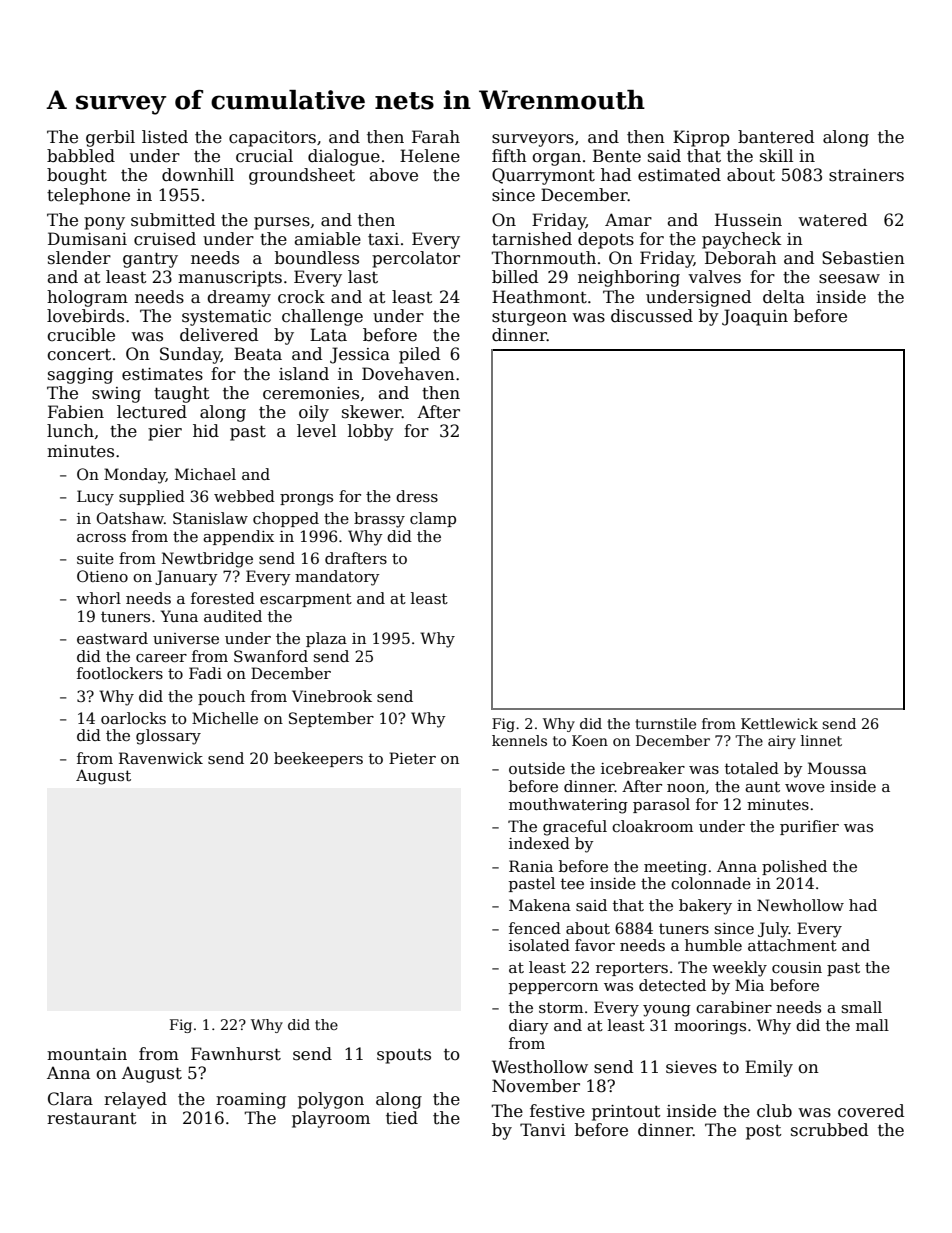  Describe the element at coordinates (239, 298) in the screenshot. I see `dreamy` at that location.
